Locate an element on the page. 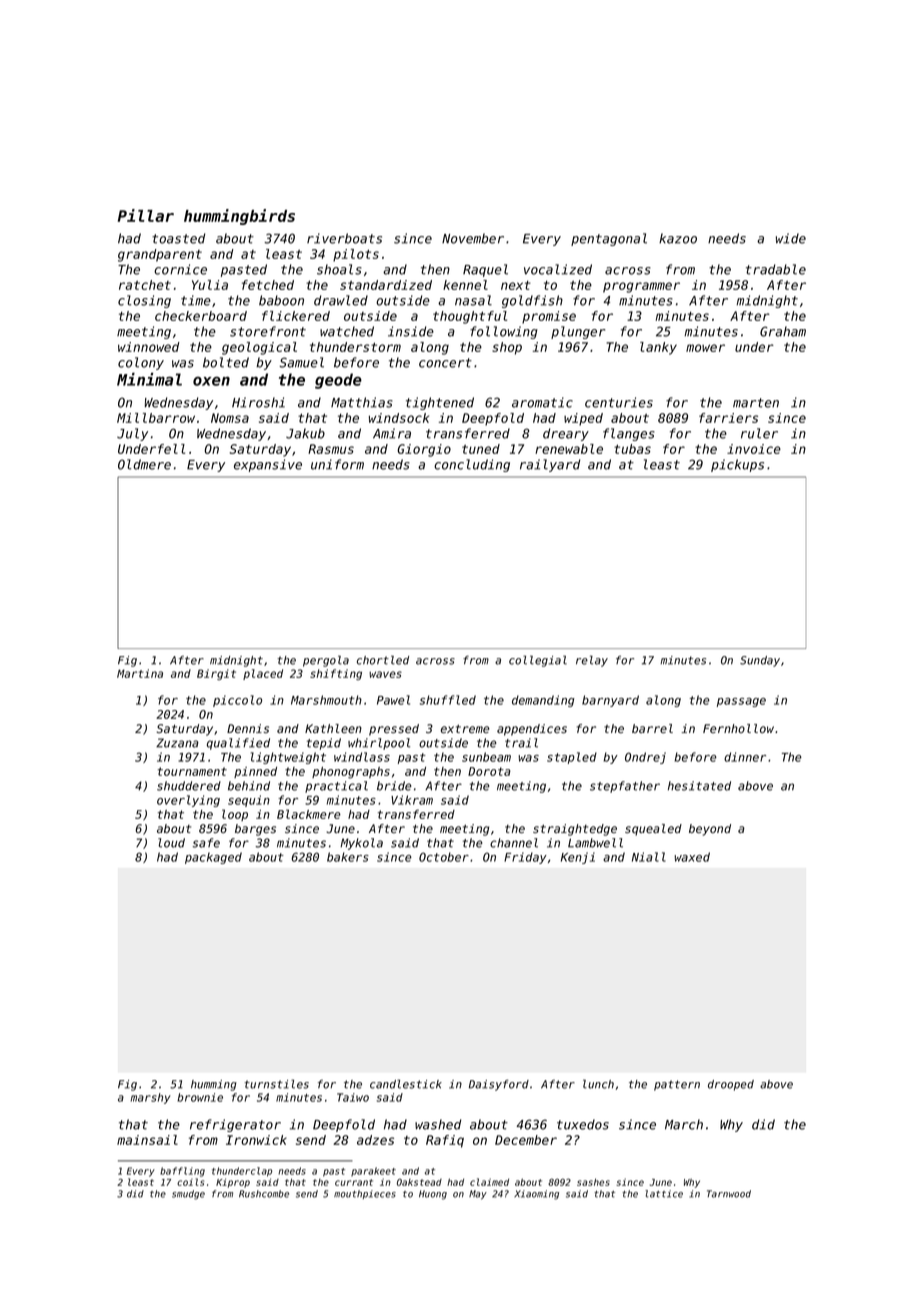  marshy is located at coordinates (151, 1098).
